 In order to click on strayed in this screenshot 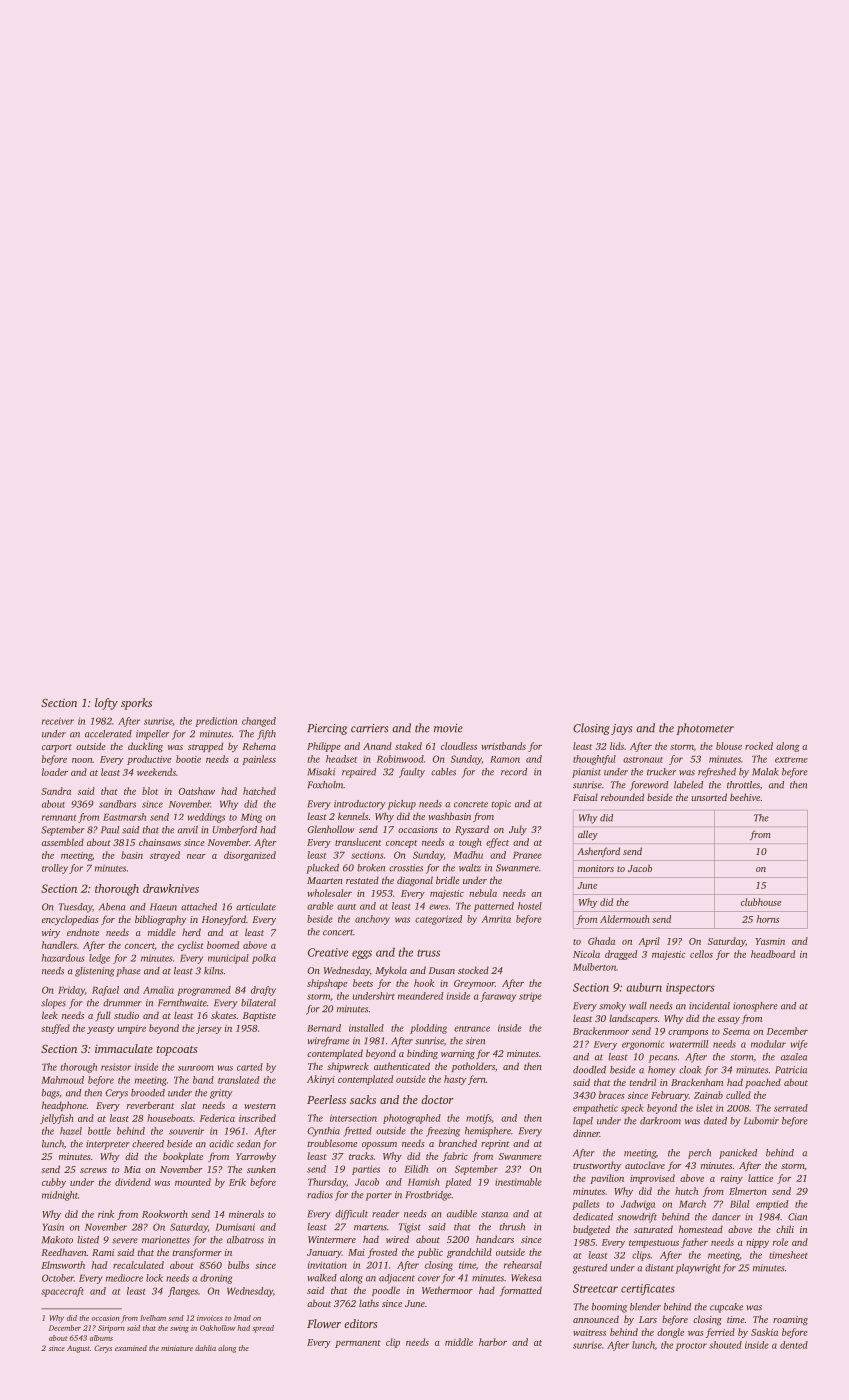, I will do `click(165, 856)`.
